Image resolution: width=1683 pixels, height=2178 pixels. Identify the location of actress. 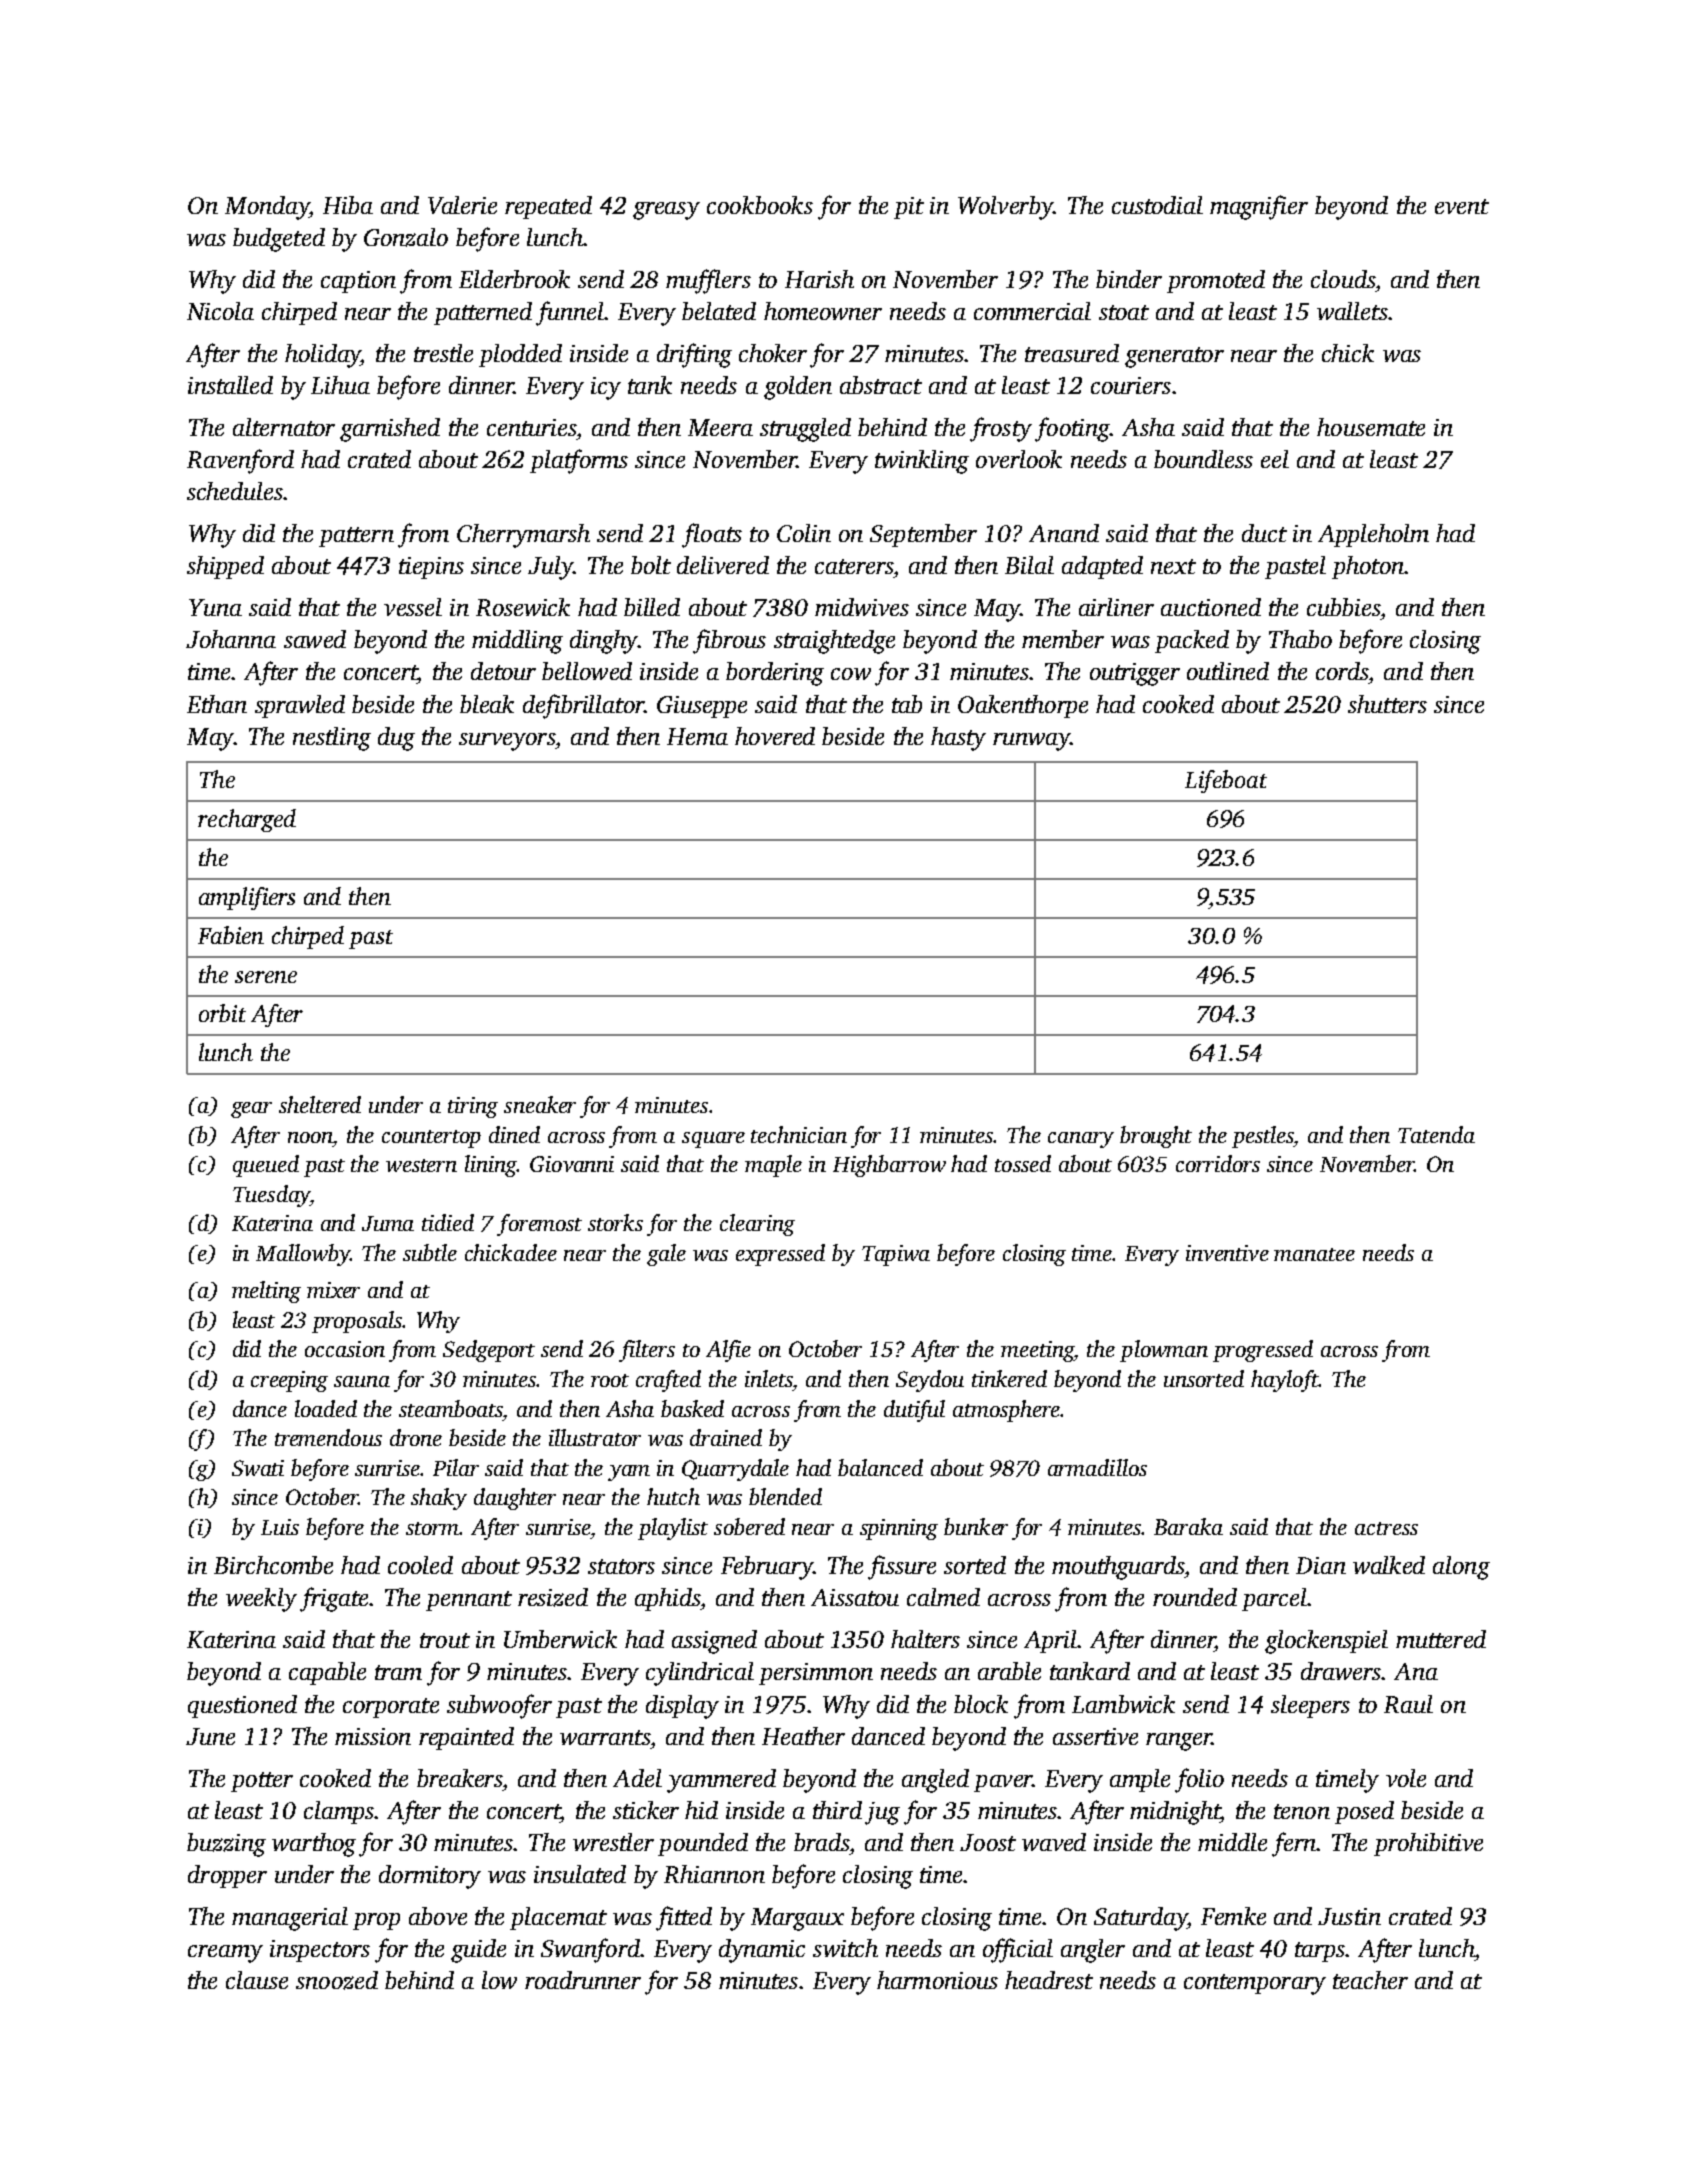
(1386, 1528).
